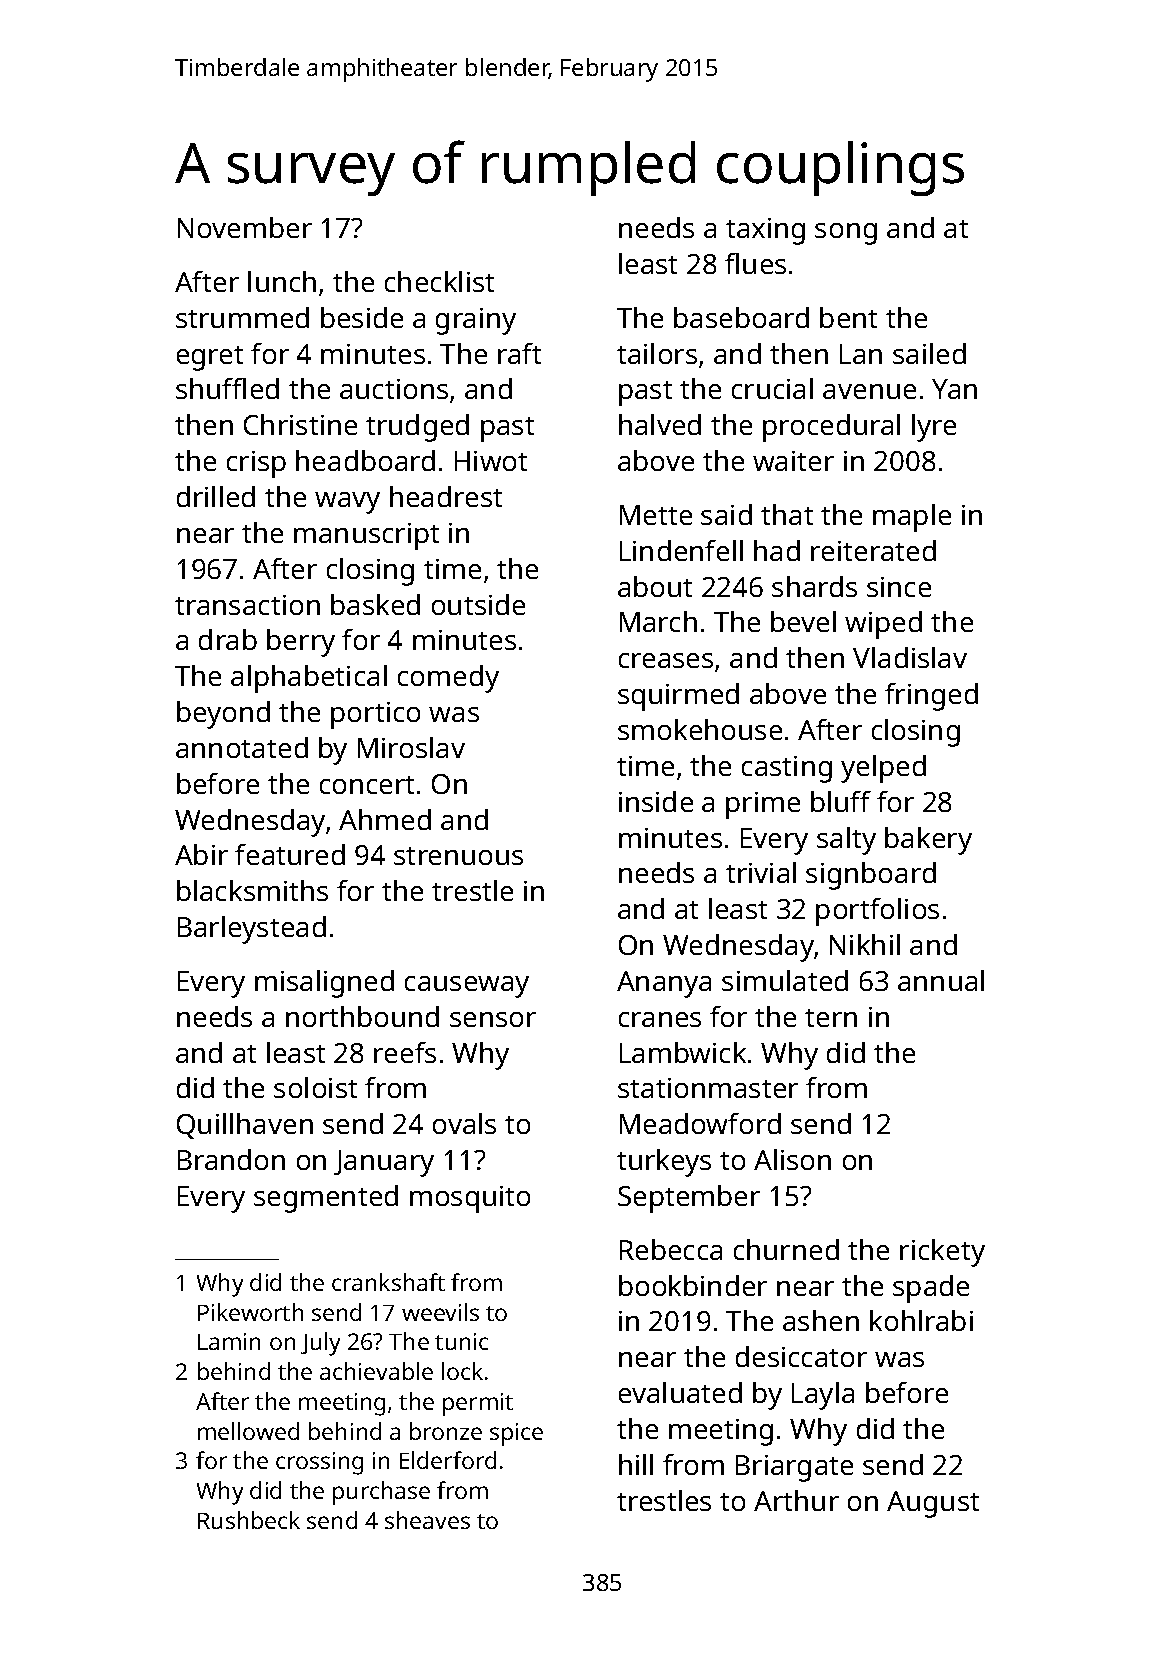  I want to click on song, so click(846, 234).
